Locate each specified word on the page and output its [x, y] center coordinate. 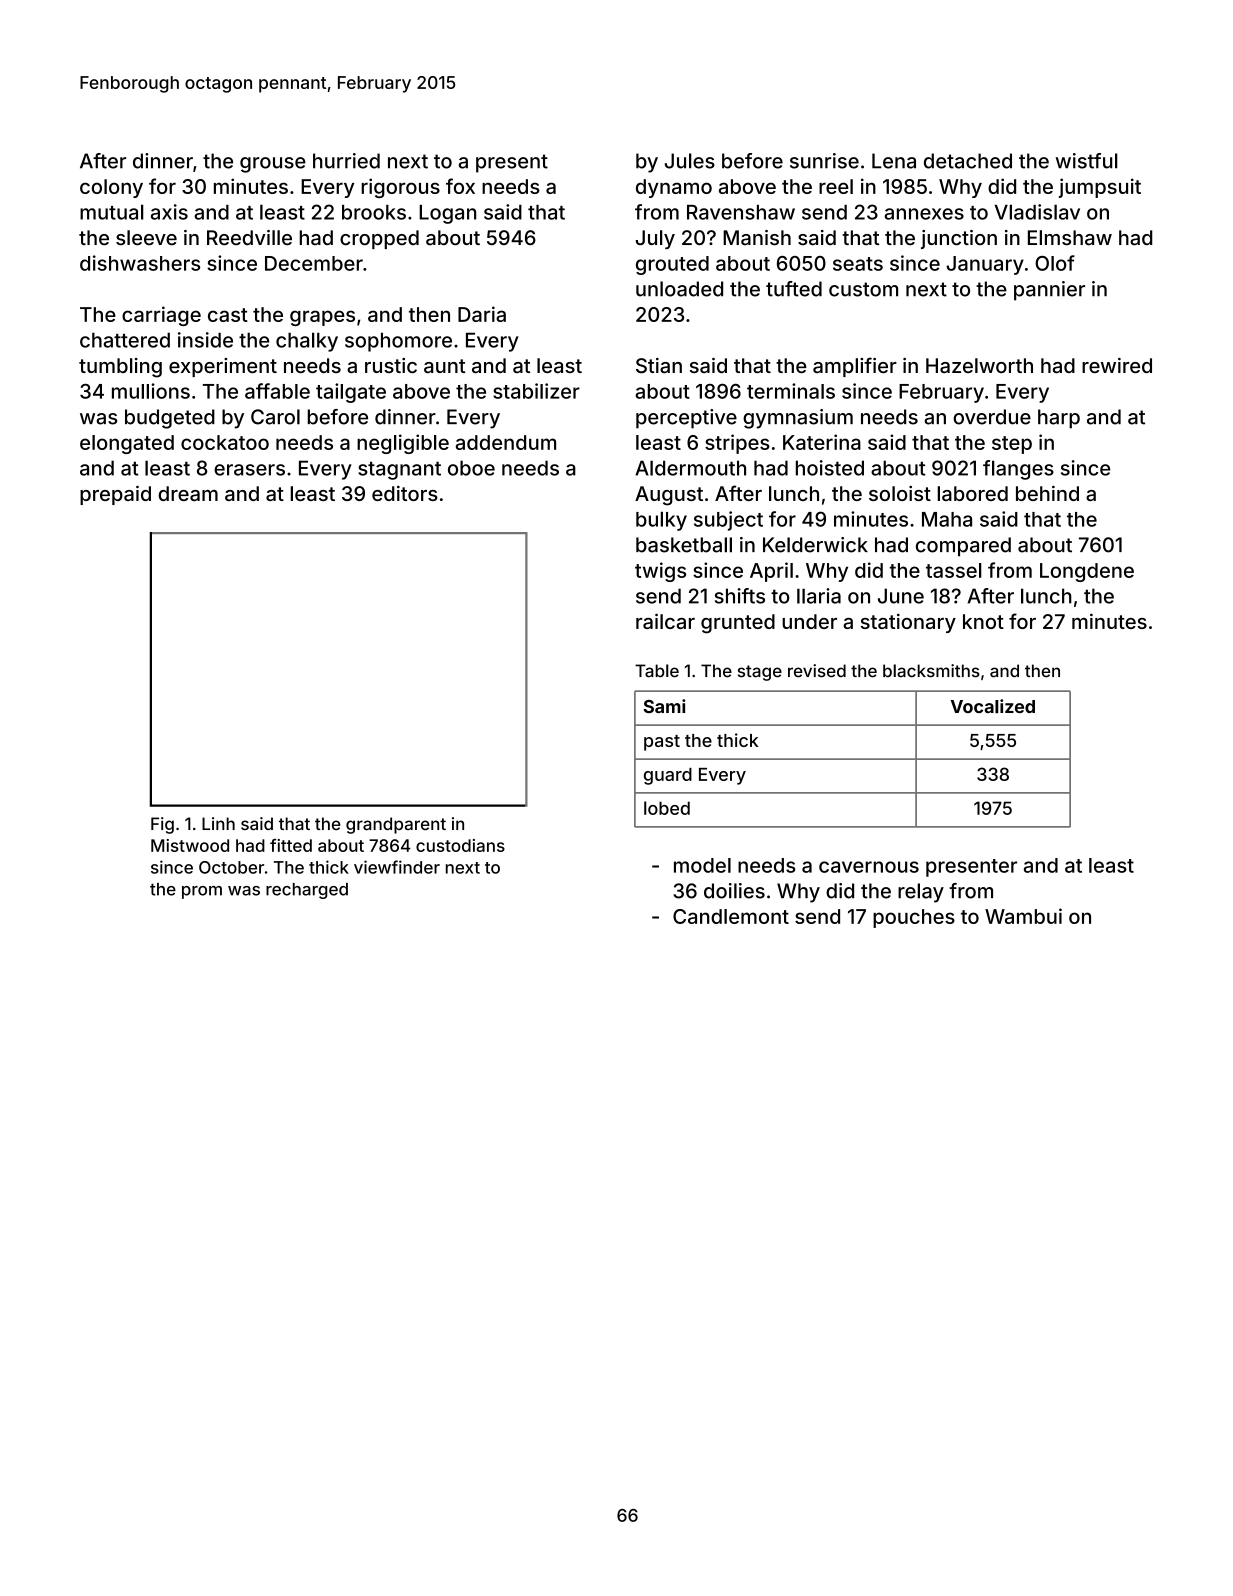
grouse [273, 165]
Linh [218, 823]
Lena [894, 161]
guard [668, 776]
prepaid [115, 495]
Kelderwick [815, 545]
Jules [690, 161]
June [901, 596]
